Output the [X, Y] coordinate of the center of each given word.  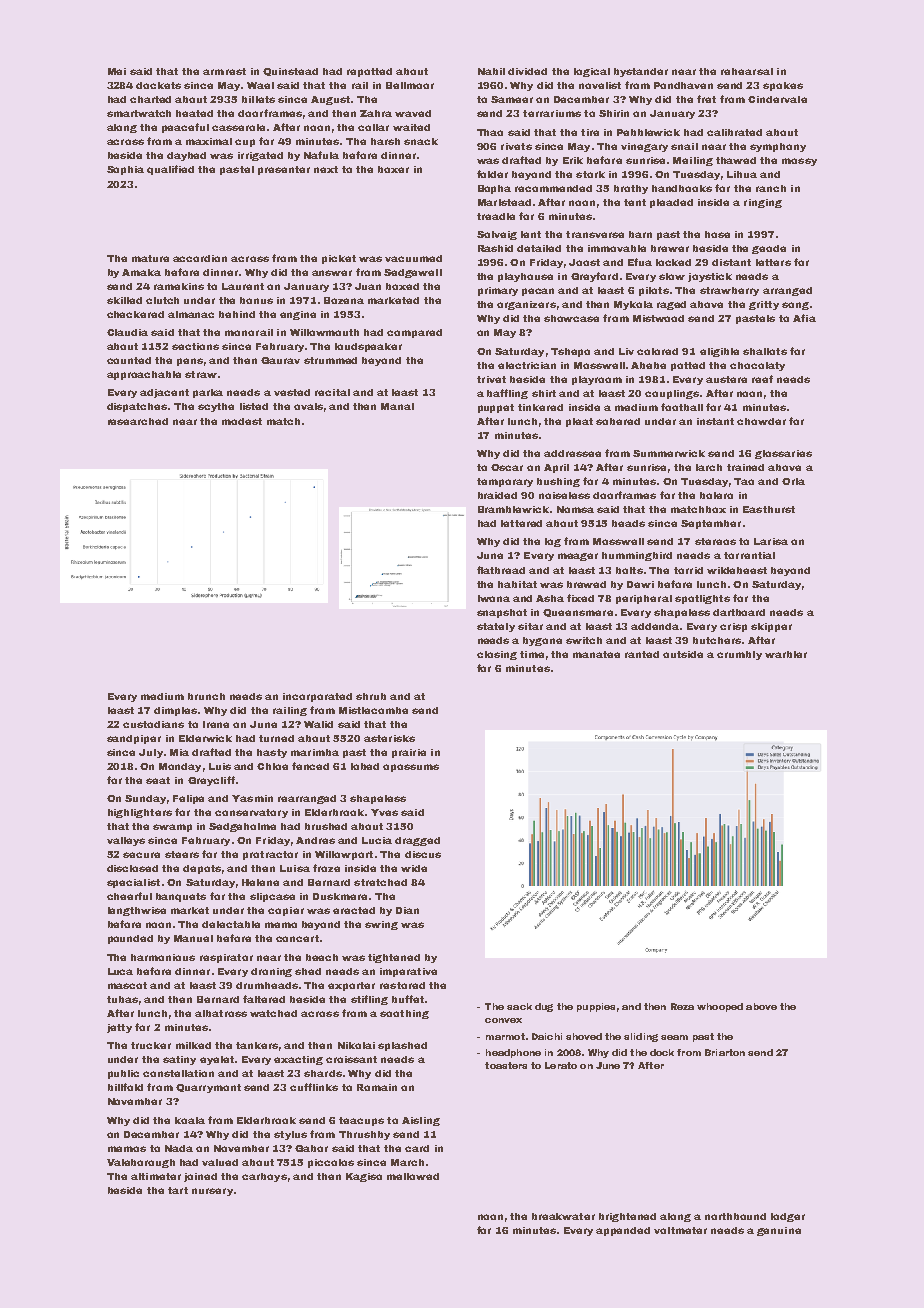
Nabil [491, 71]
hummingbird [637, 556]
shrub [371, 696]
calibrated [734, 132]
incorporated [317, 697]
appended [623, 1231]
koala [190, 1120]
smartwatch [139, 113]
